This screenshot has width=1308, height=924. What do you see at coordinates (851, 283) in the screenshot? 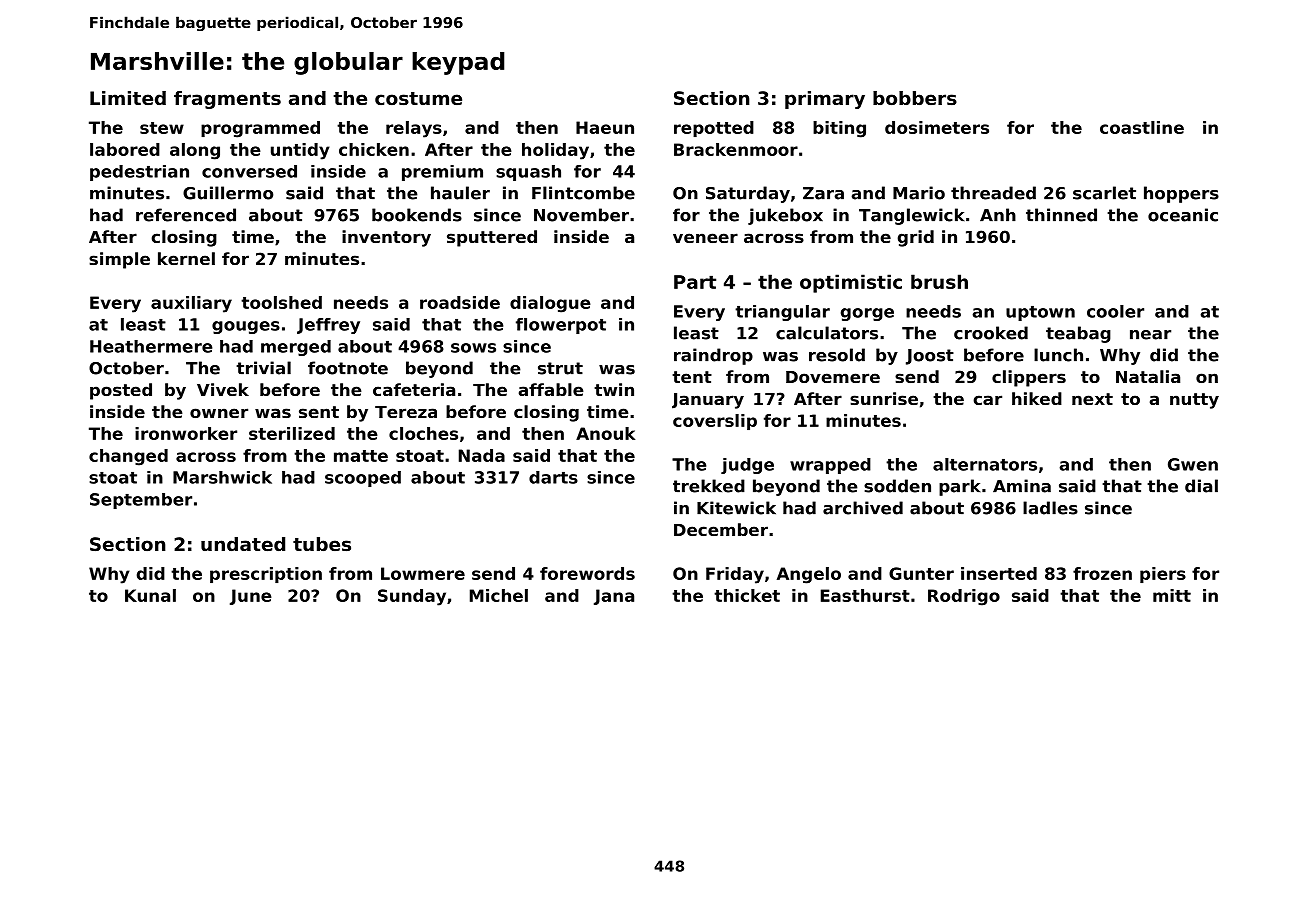
I see `optimistic` at bounding box center [851, 283].
